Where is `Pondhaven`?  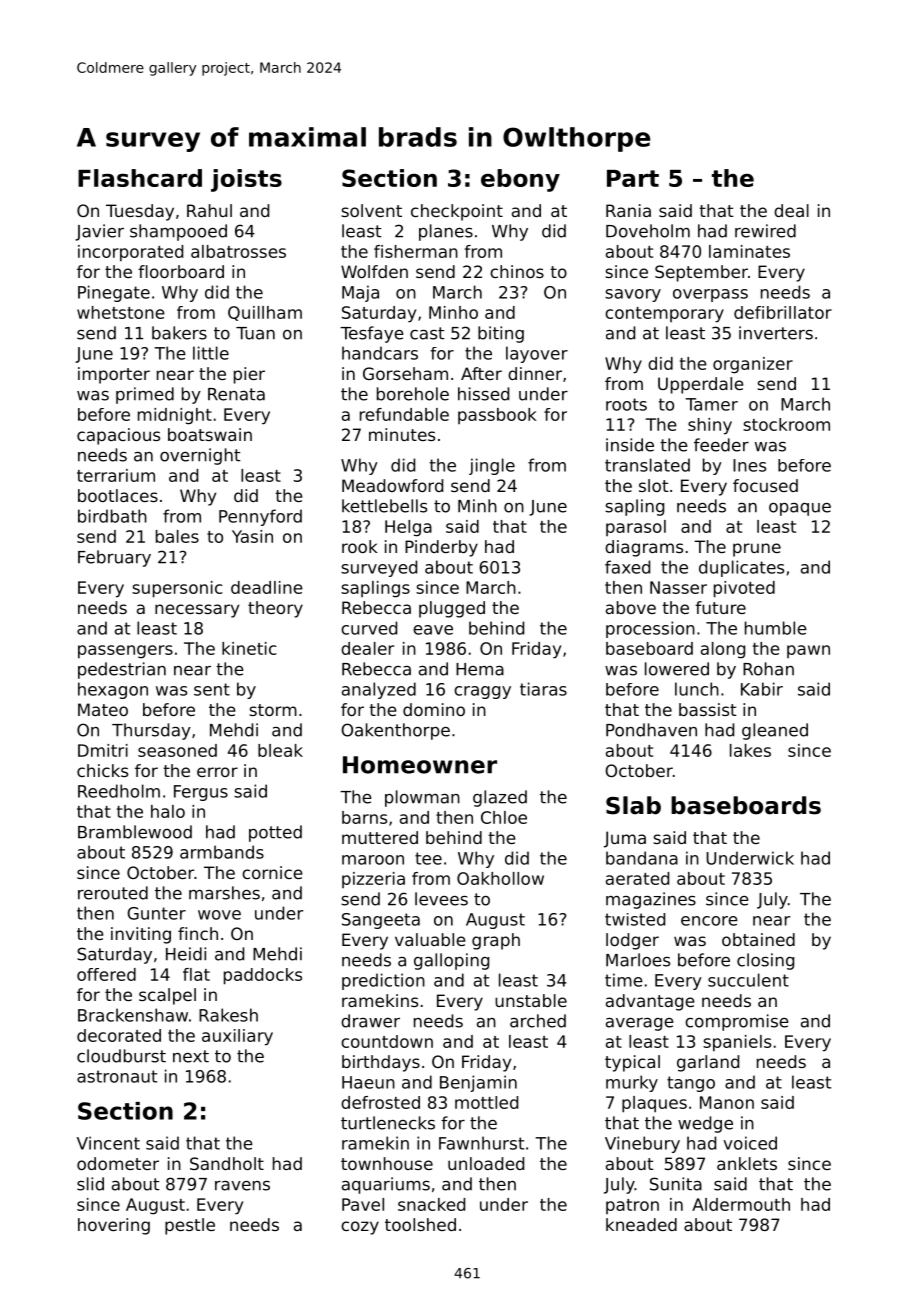
Pondhaven is located at coordinates (651, 730).
